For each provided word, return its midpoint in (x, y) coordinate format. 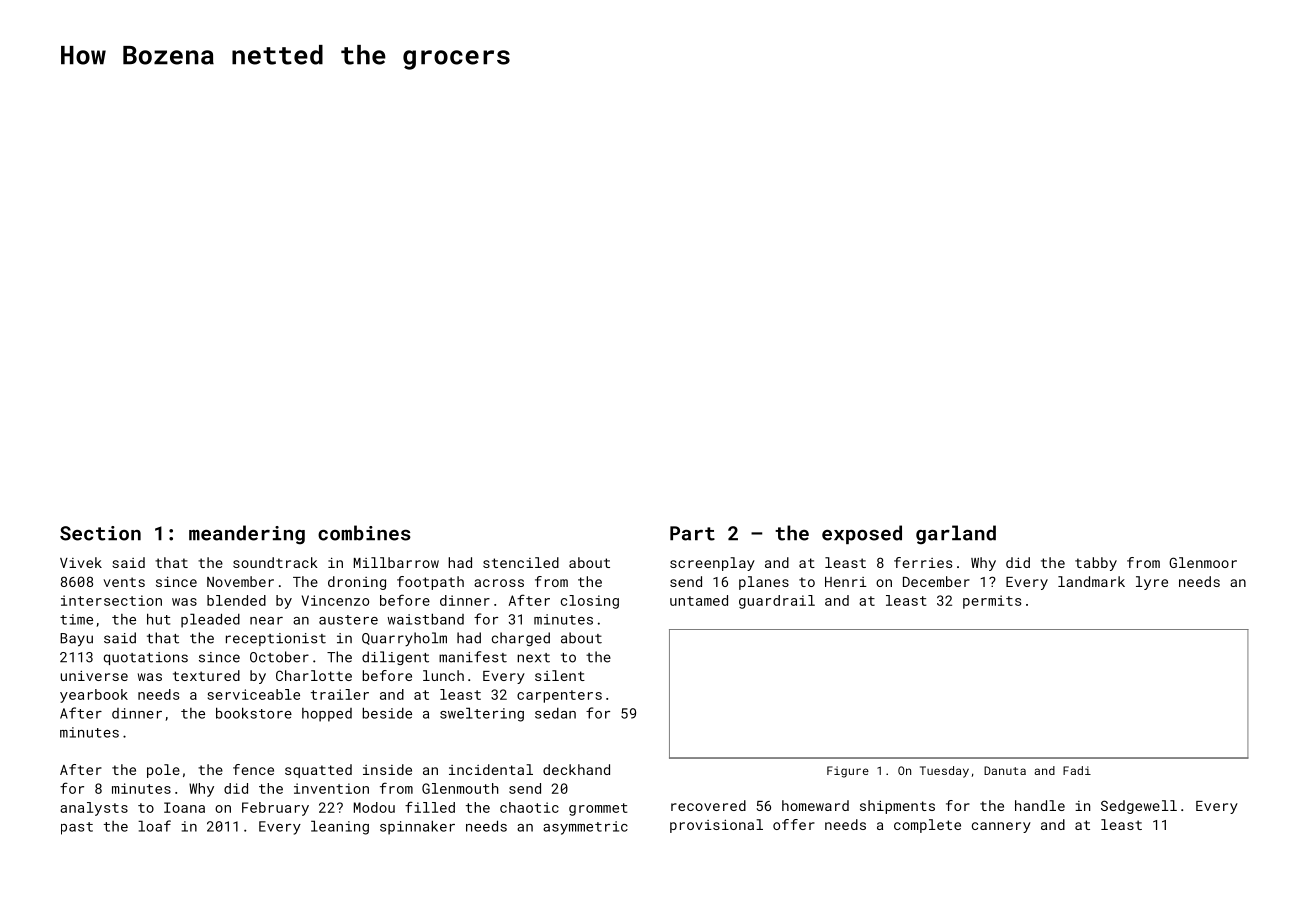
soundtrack (275, 562)
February (275, 809)
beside (387, 713)
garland (956, 535)
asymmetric (585, 828)
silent (560, 675)
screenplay (712, 564)
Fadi (1077, 770)
